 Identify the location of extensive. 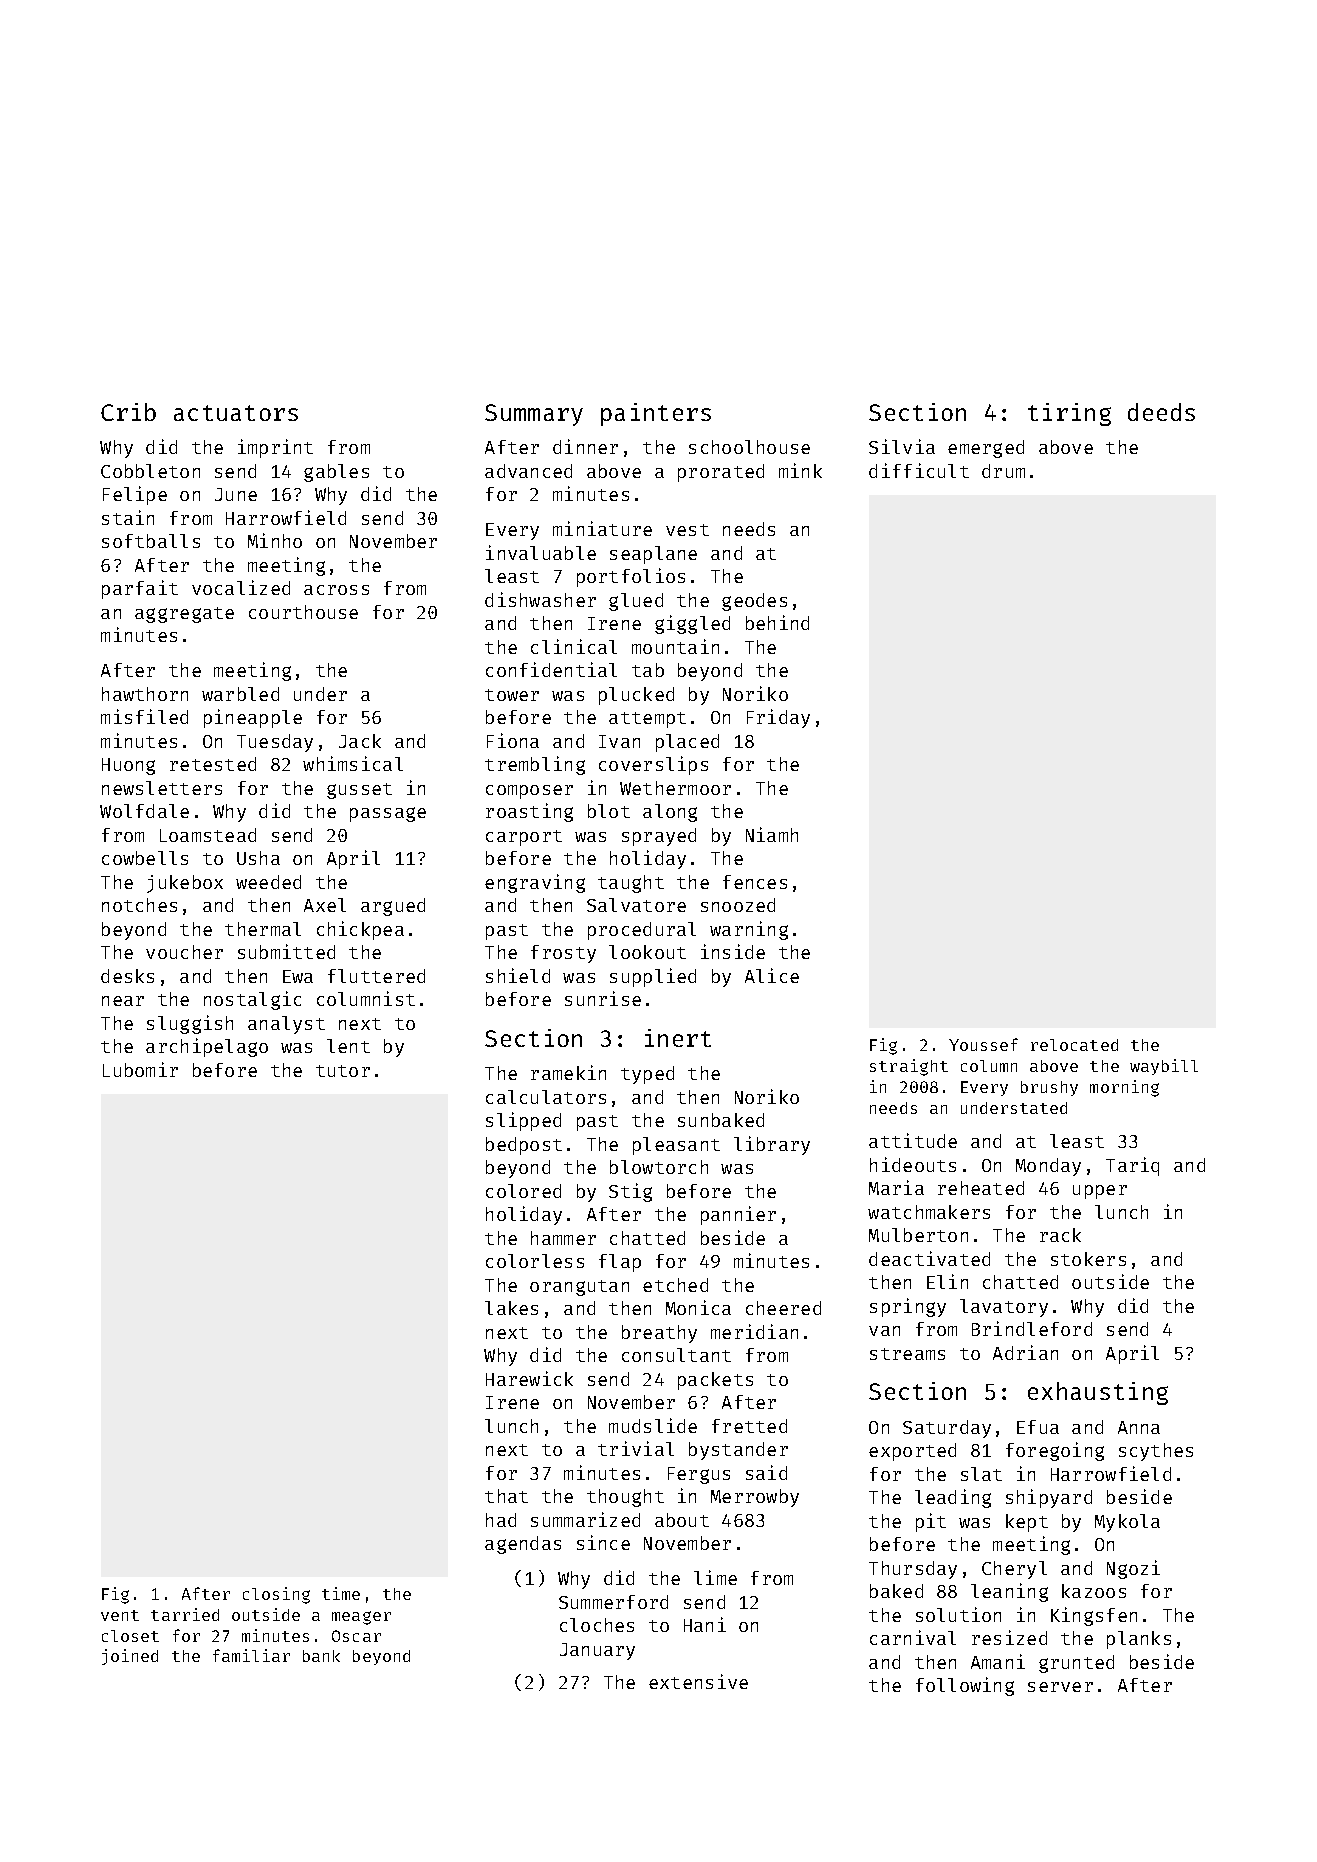
(698, 1681).
